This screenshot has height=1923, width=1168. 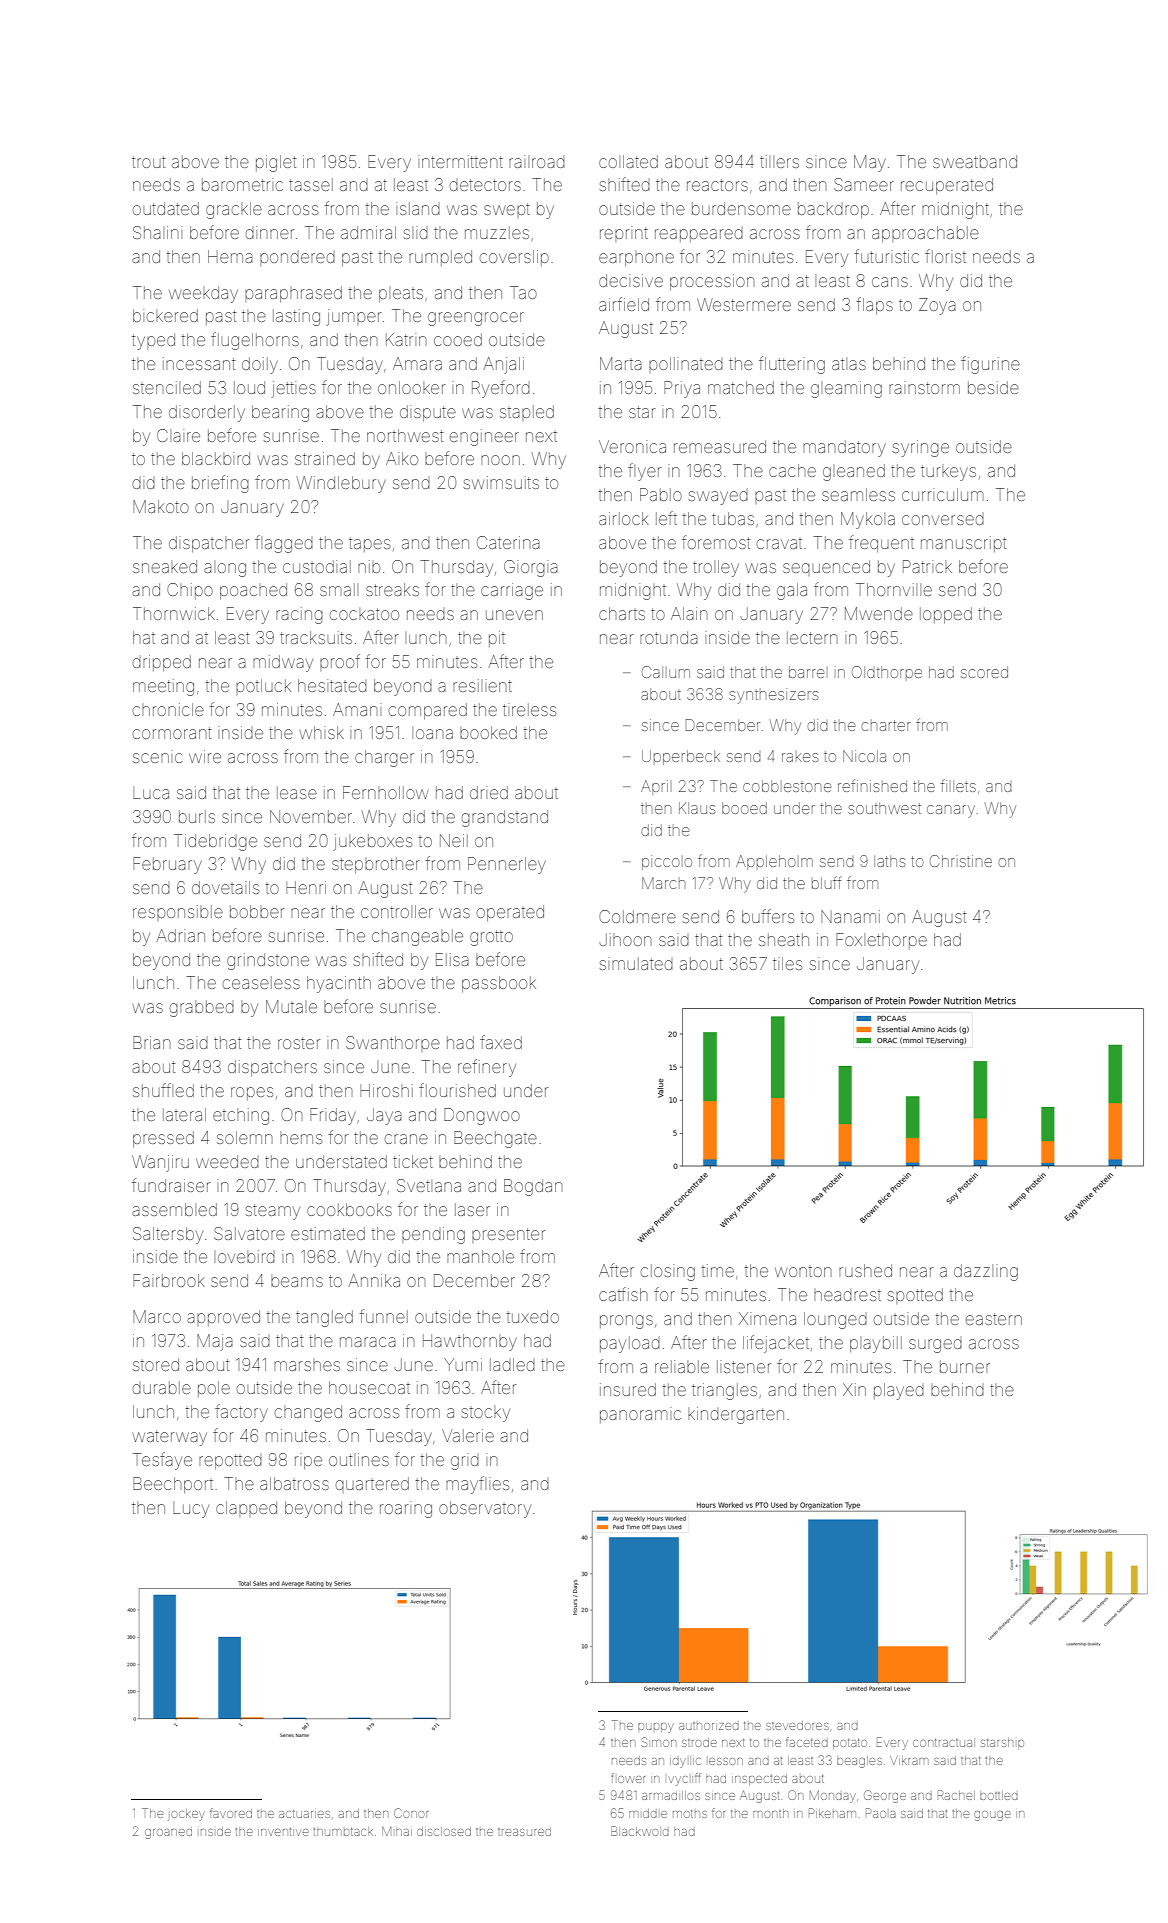 What do you see at coordinates (773, 696) in the screenshot?
I see `synthesizers` at bounding box center [773, 696].
